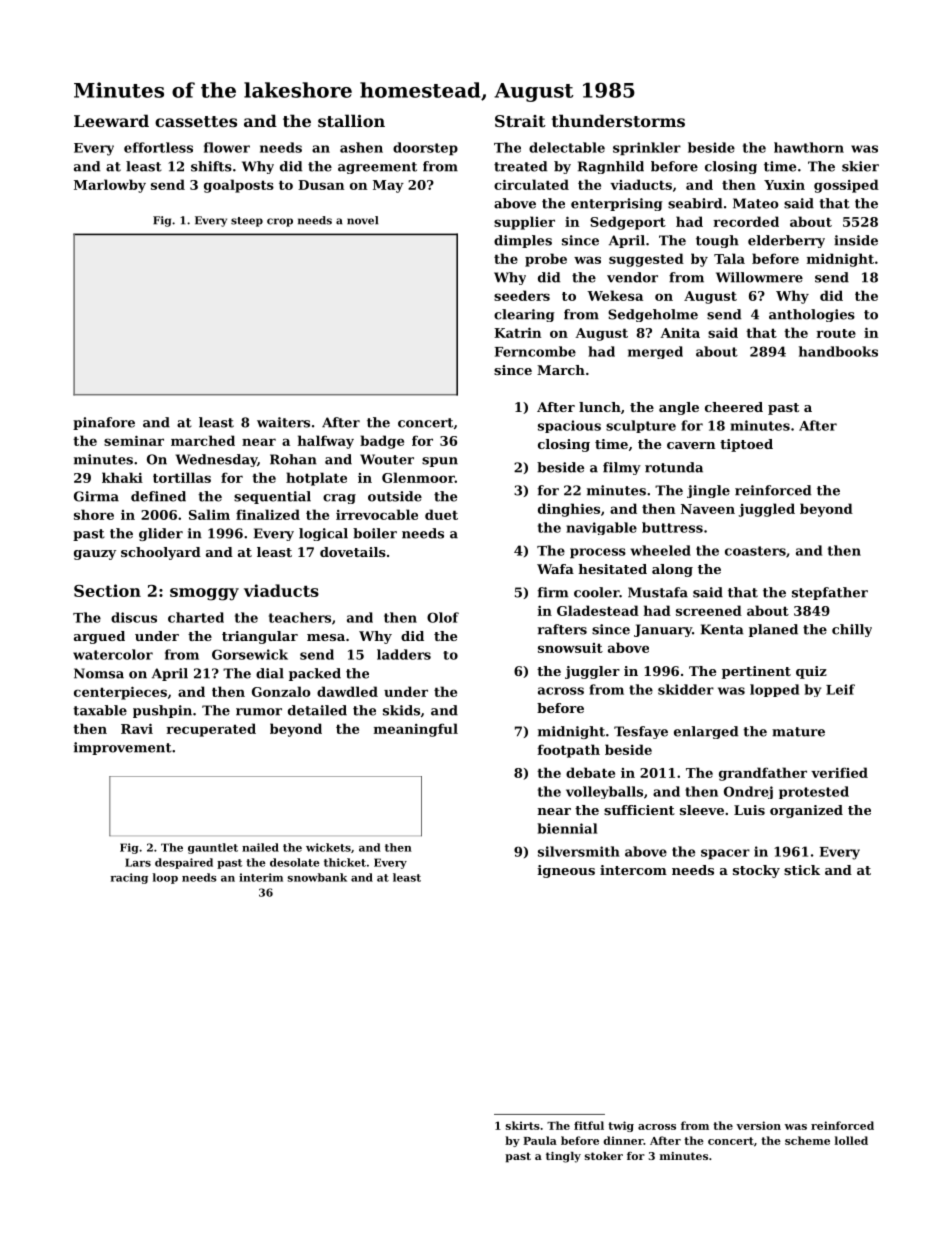  Describe the element at coordinates (563, 1157) in the screenshot. I see `tingly` at that location.
